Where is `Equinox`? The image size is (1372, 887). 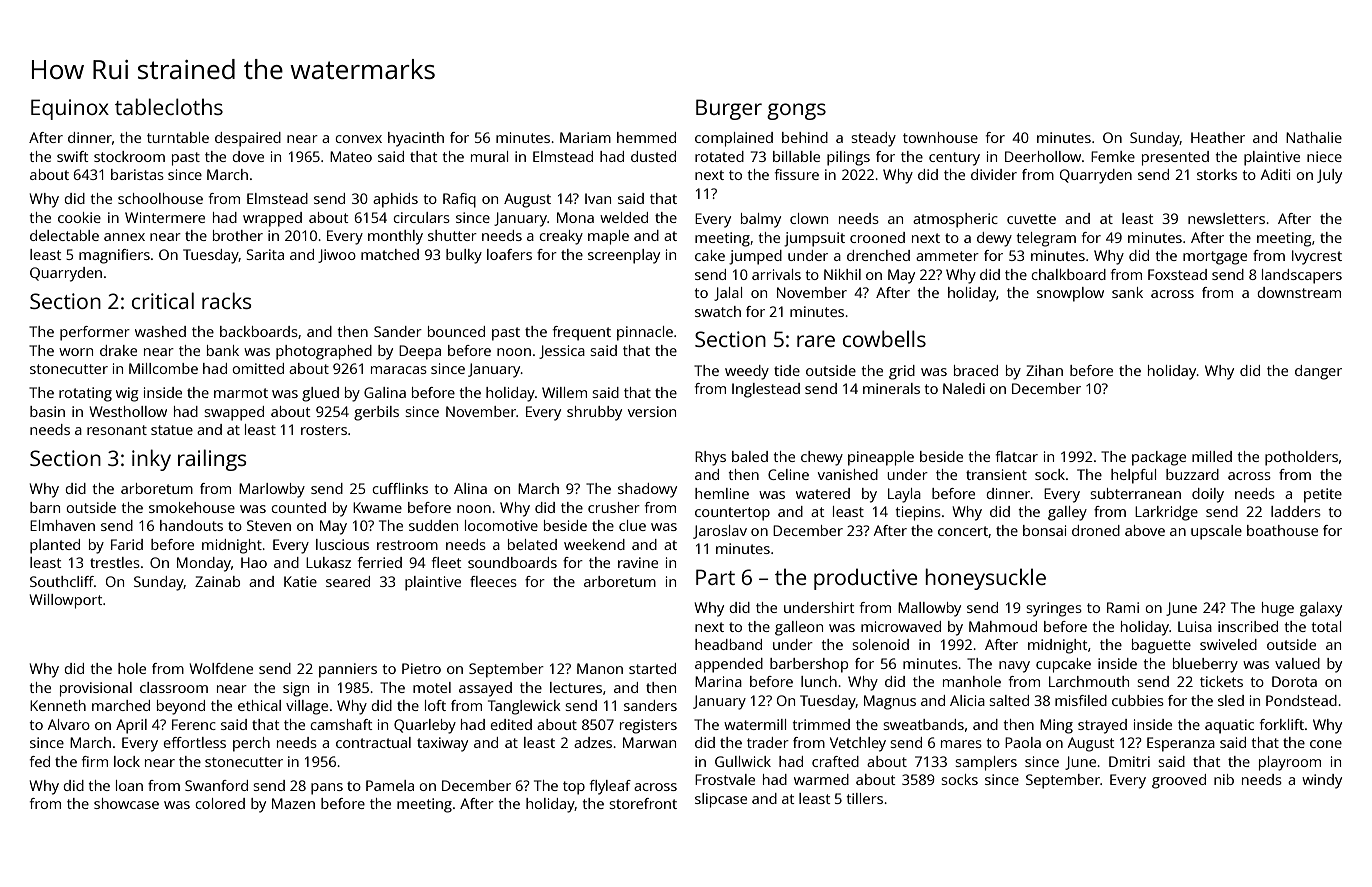 Equinox is located at coordinates (70, 109).
